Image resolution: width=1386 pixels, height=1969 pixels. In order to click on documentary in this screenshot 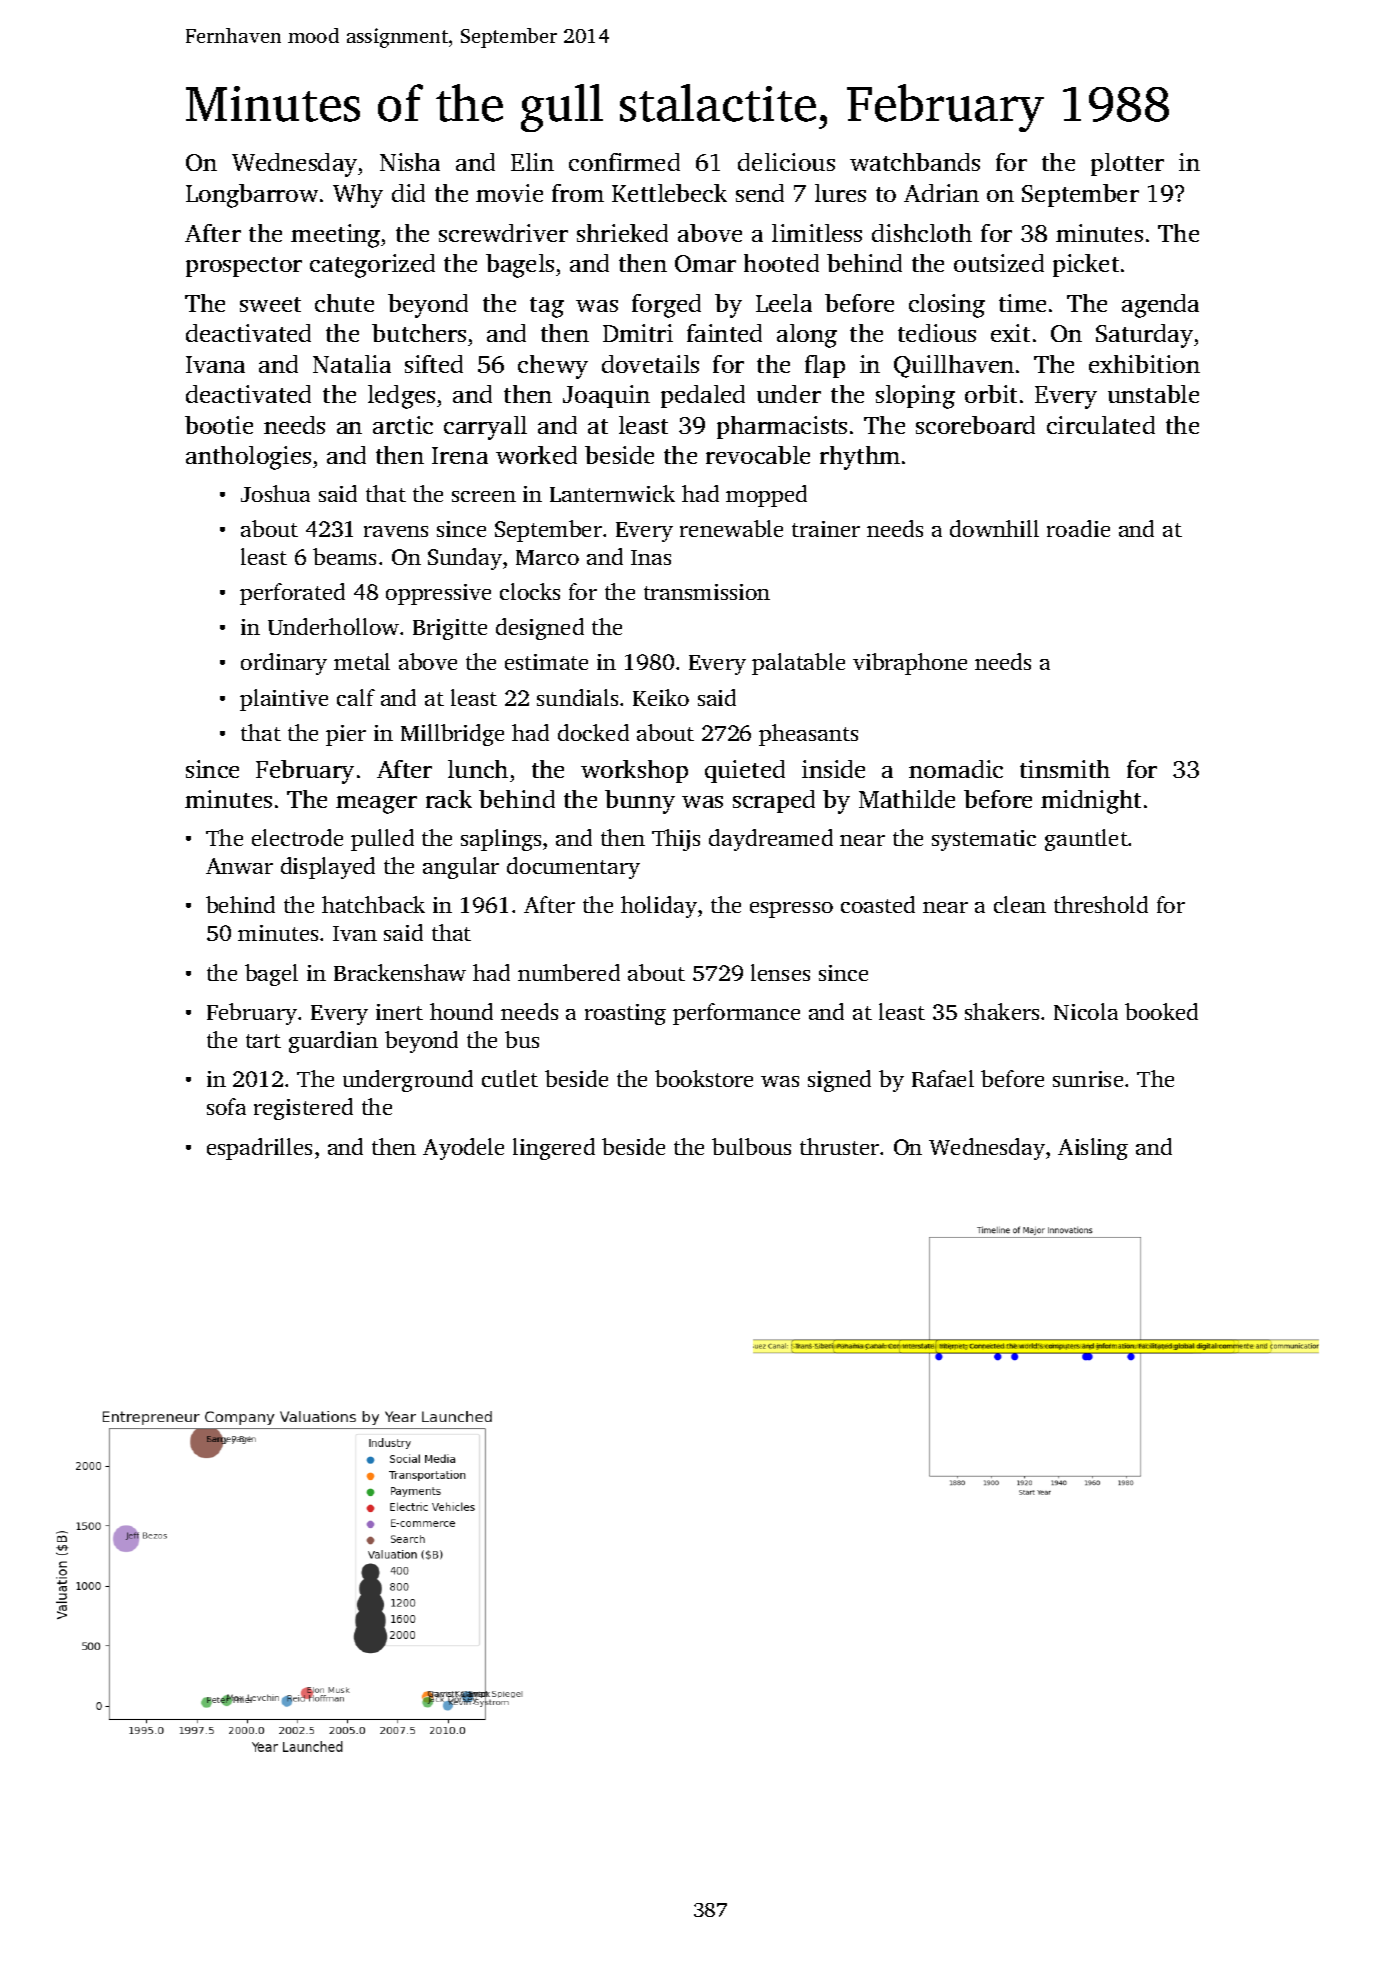, I will do `click(573, 868)`.
